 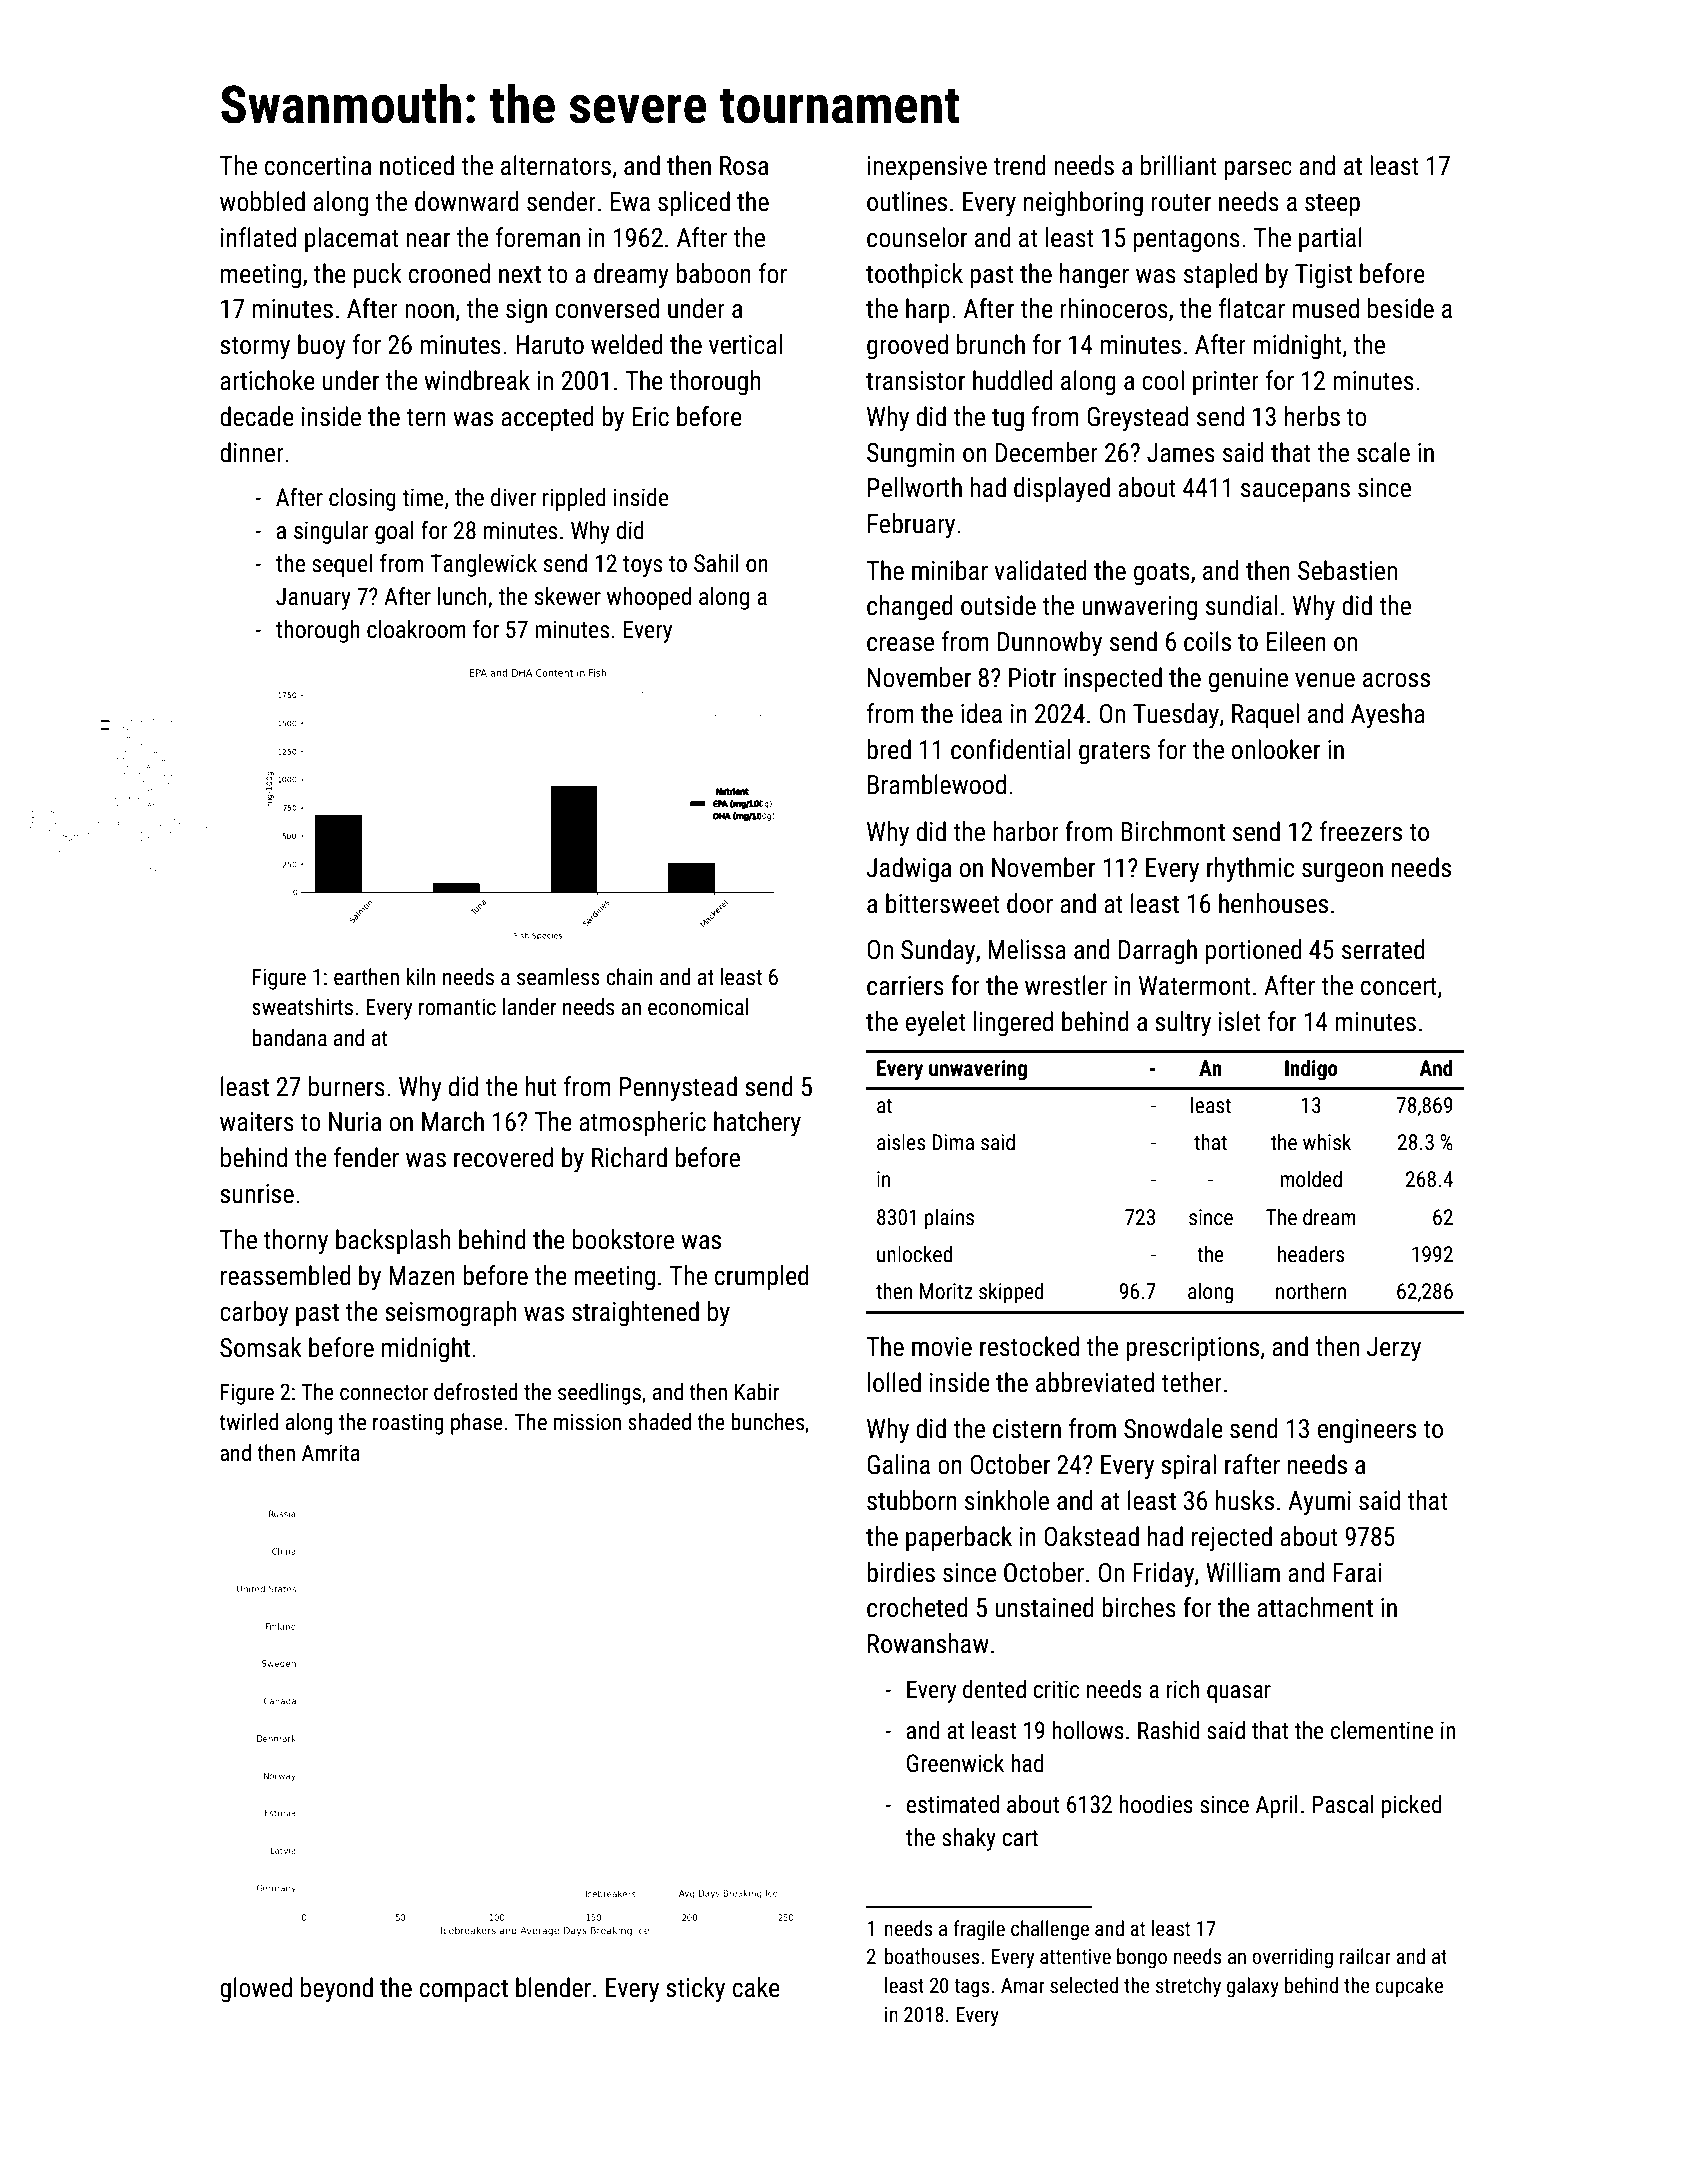 I want to click on aisles, so click(x=901, y=1142).
